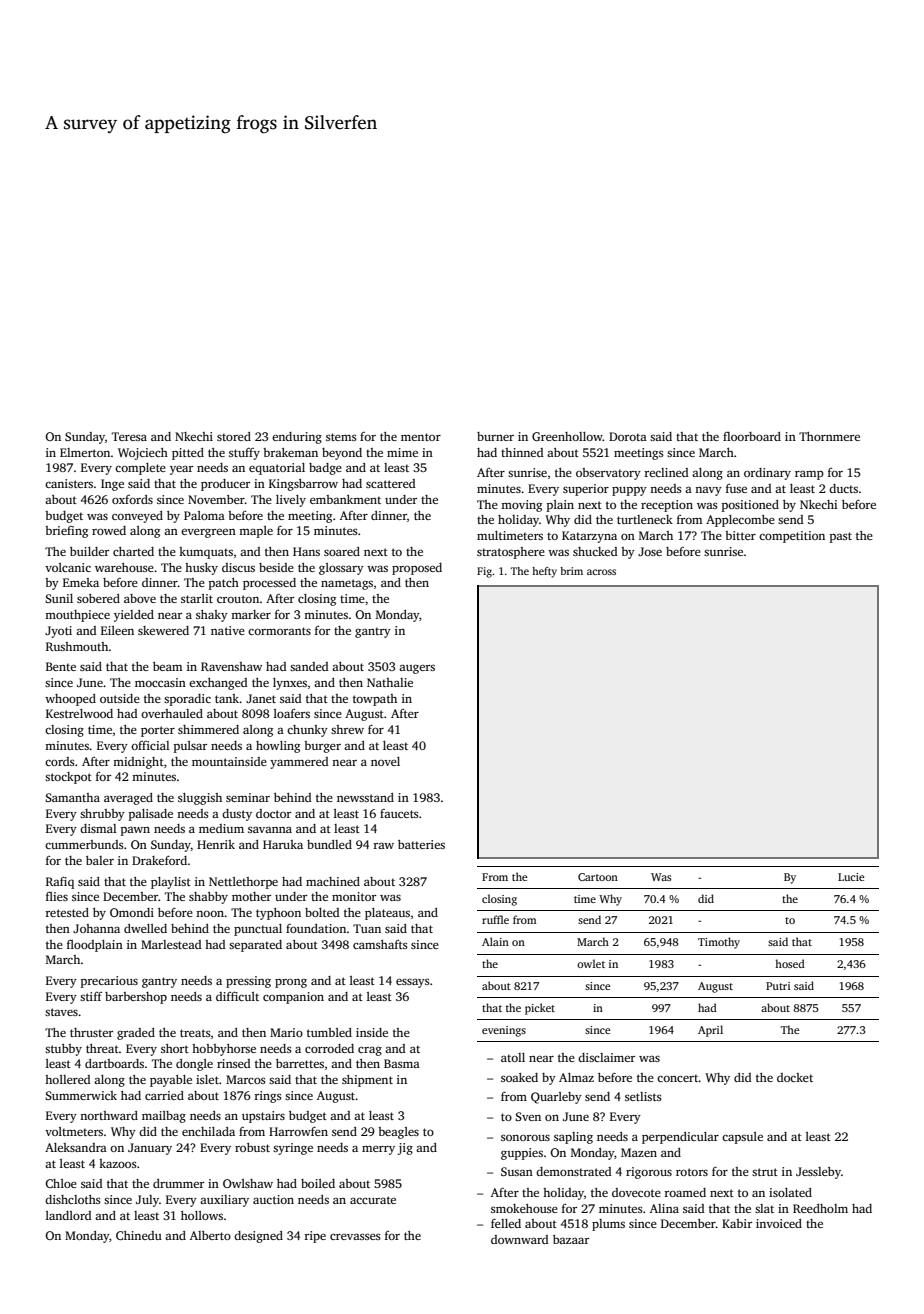  Describe the element at coordinates (139, 1235) in the screenshot. I see `Chinedu` at that location.
